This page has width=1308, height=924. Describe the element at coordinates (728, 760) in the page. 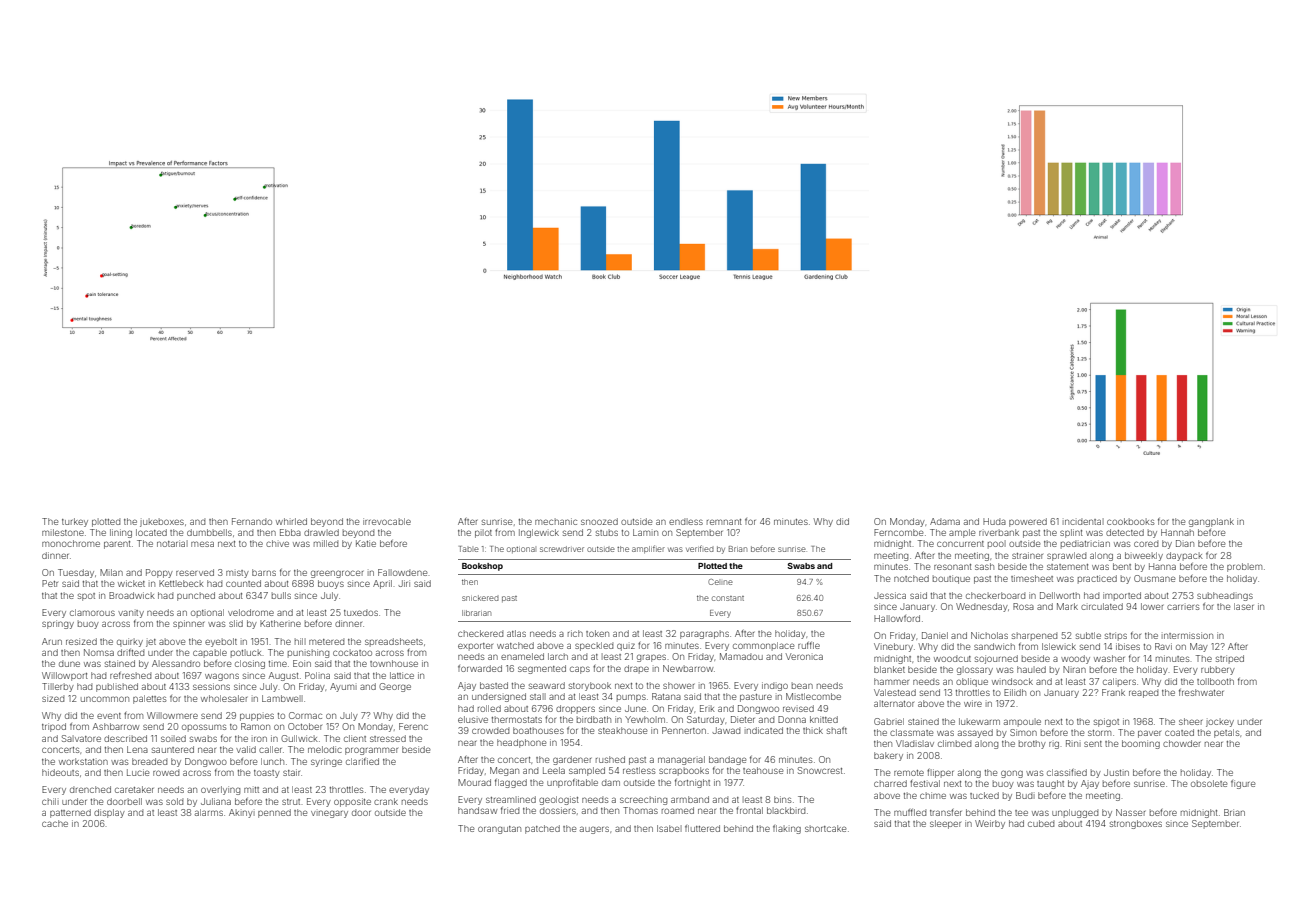

I see `bandage` at that location.
